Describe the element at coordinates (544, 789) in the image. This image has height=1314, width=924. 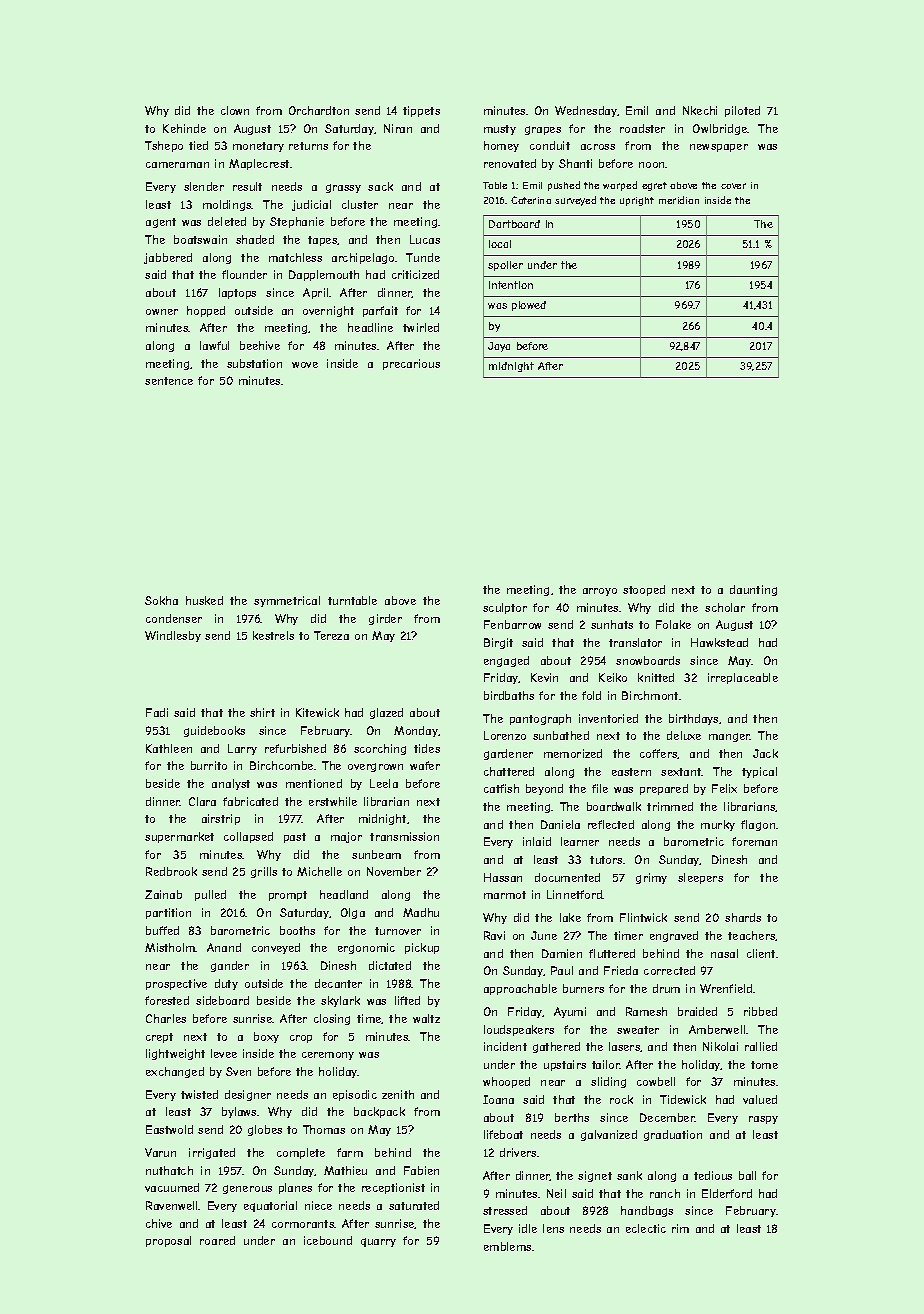
I see `beyond` at that location.
